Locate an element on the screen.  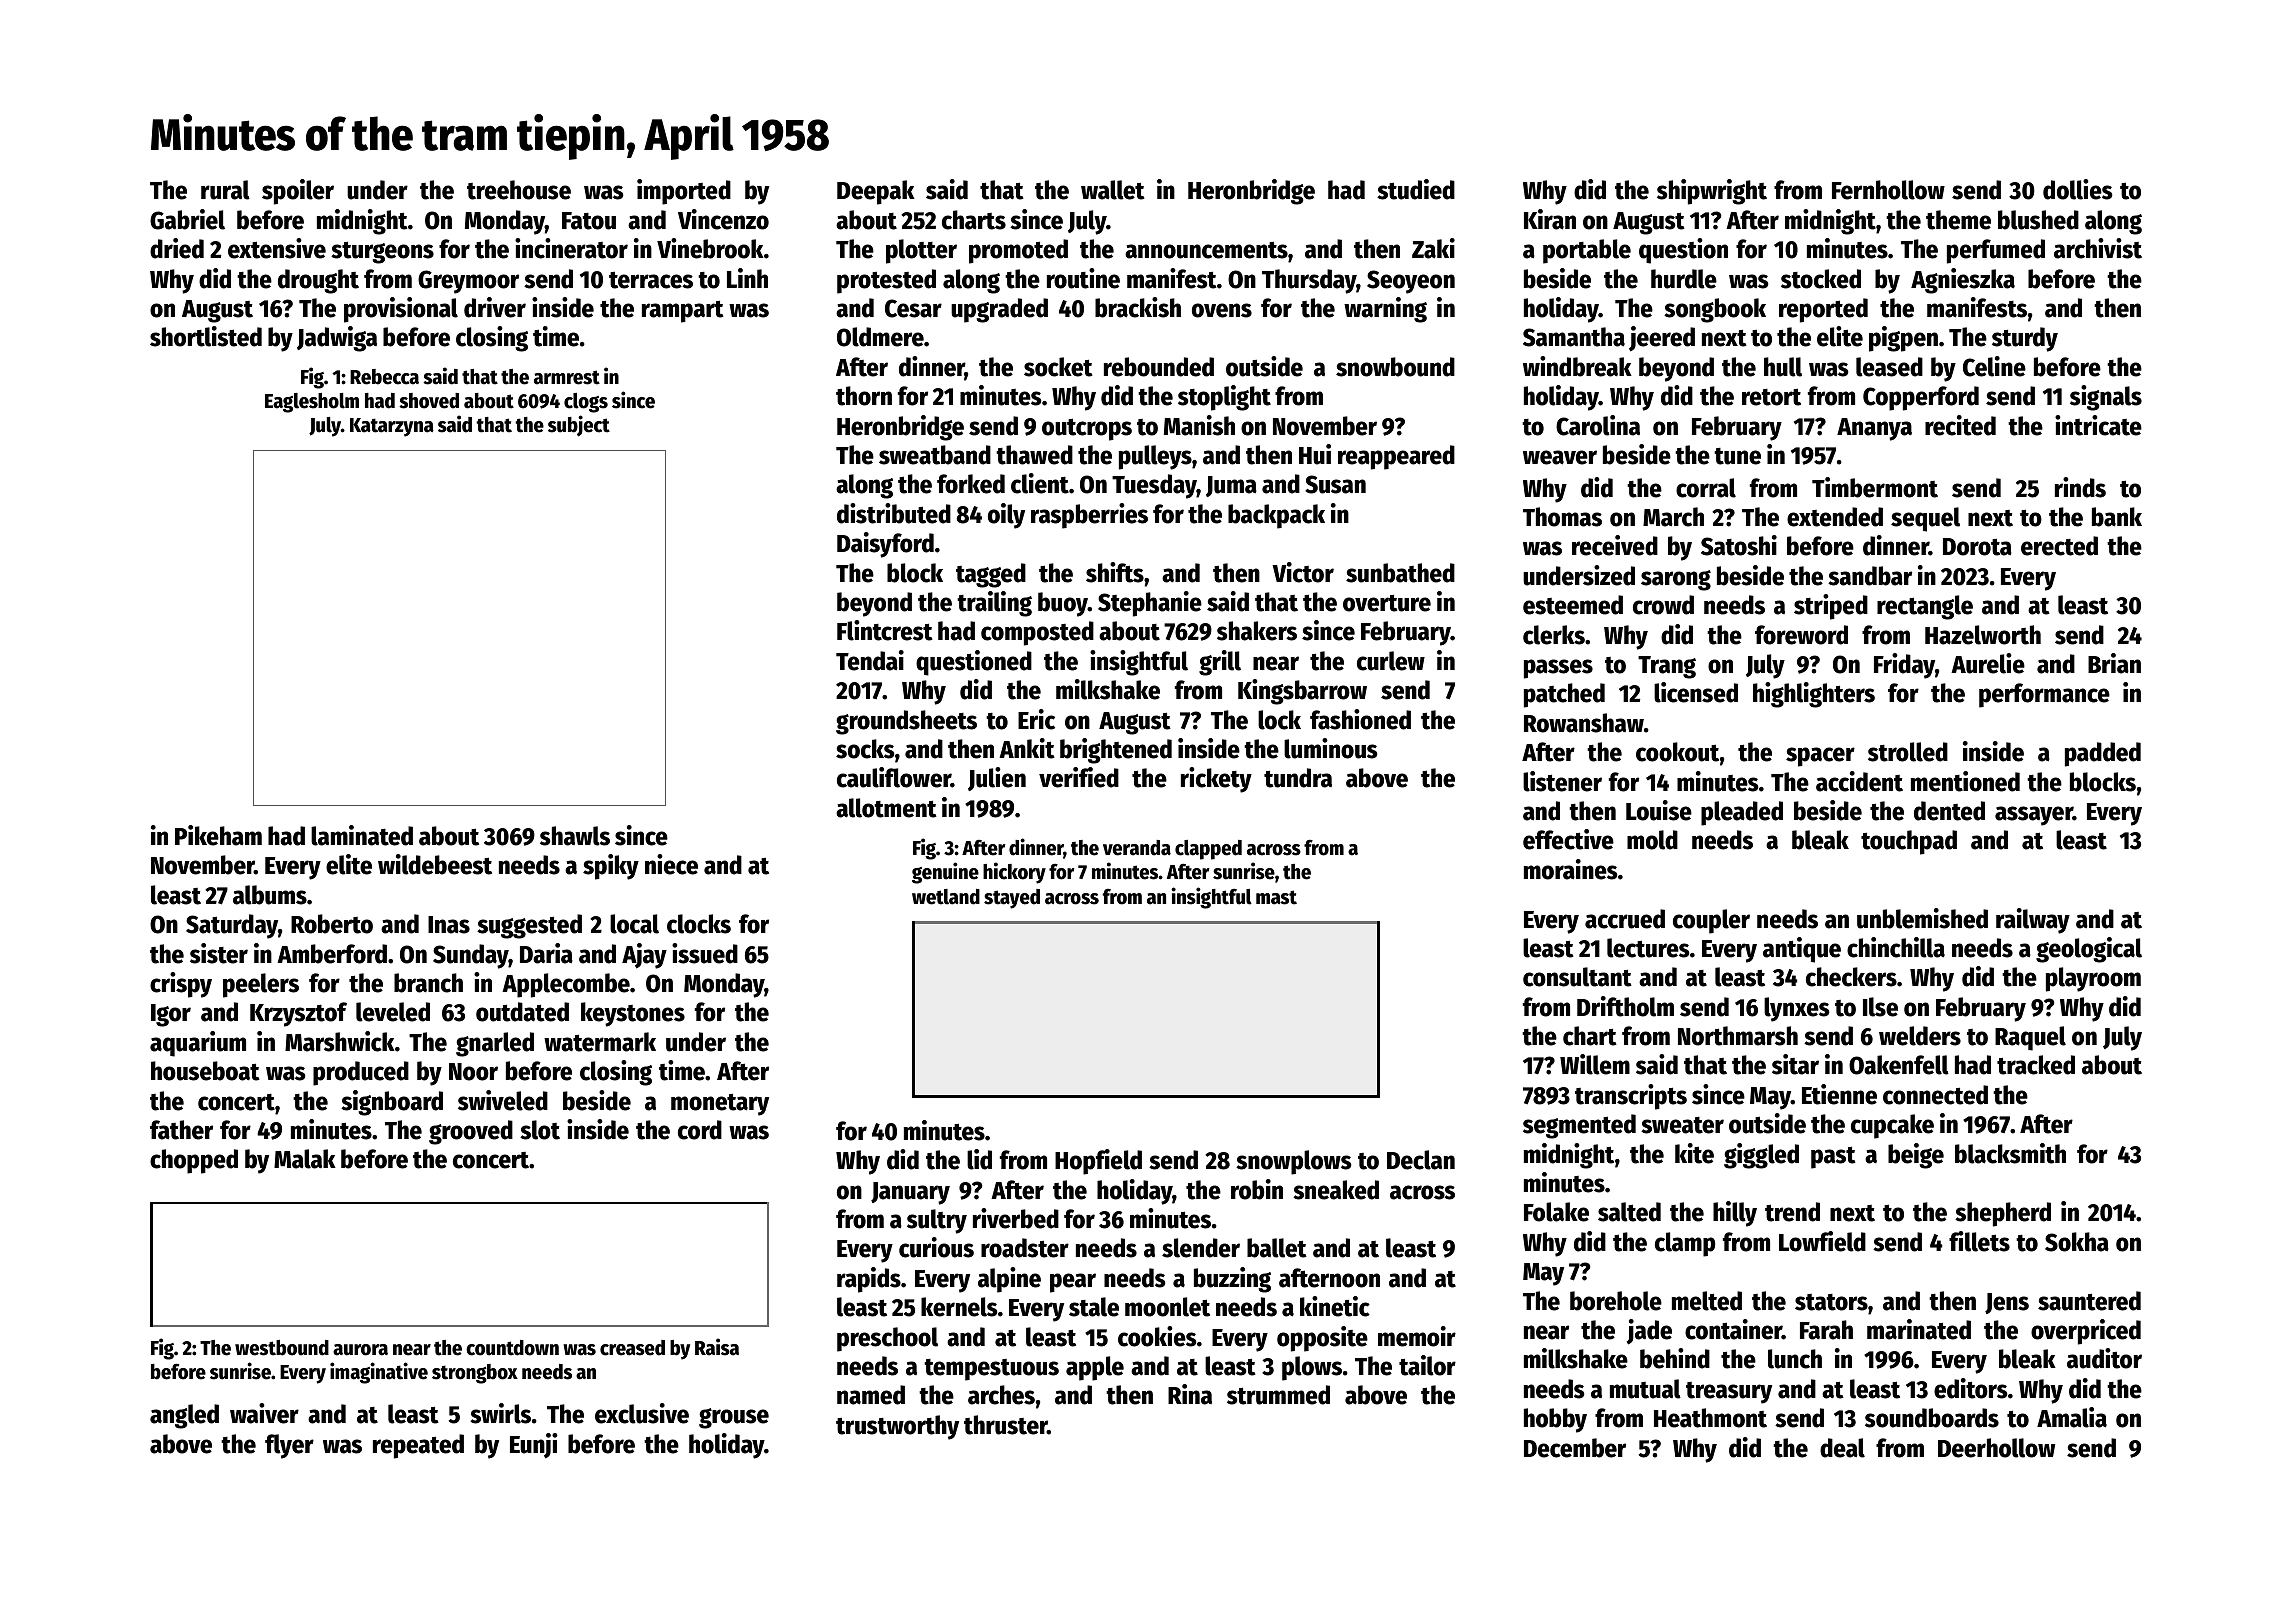
announcements is located at coordinates (1206, 250).
